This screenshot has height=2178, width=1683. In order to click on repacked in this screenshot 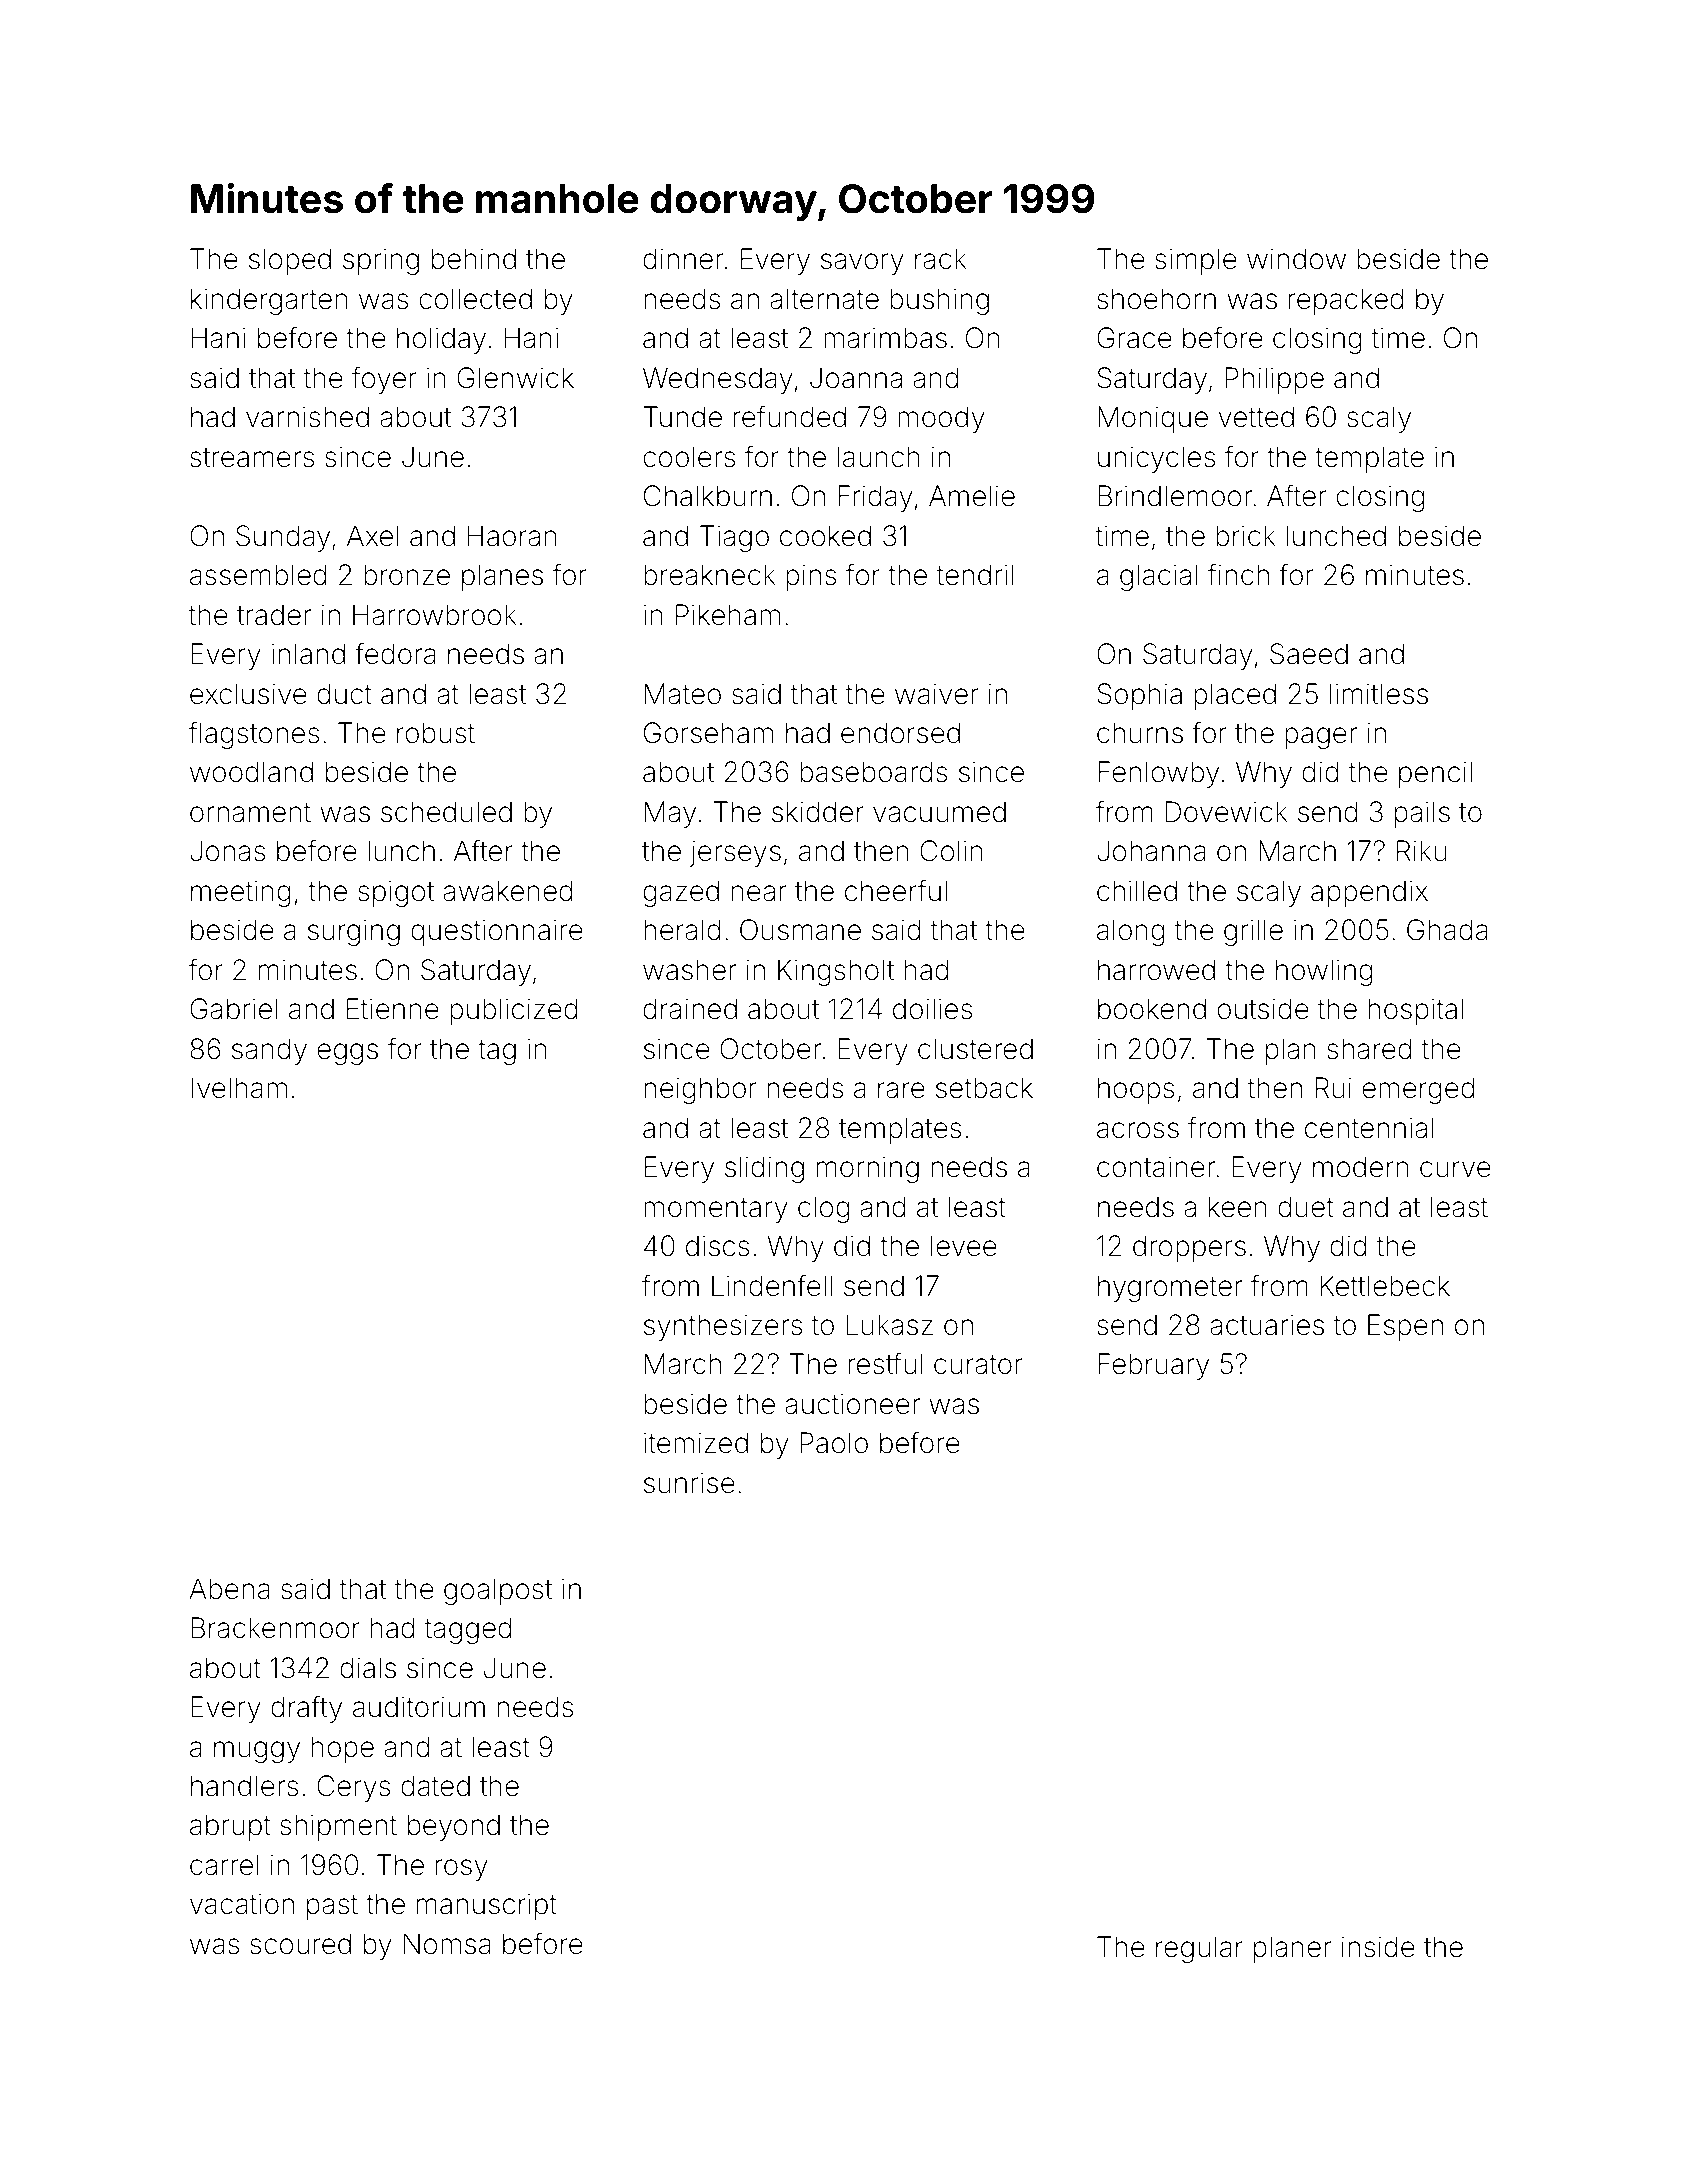, I will do `click(1346, 301)`.
